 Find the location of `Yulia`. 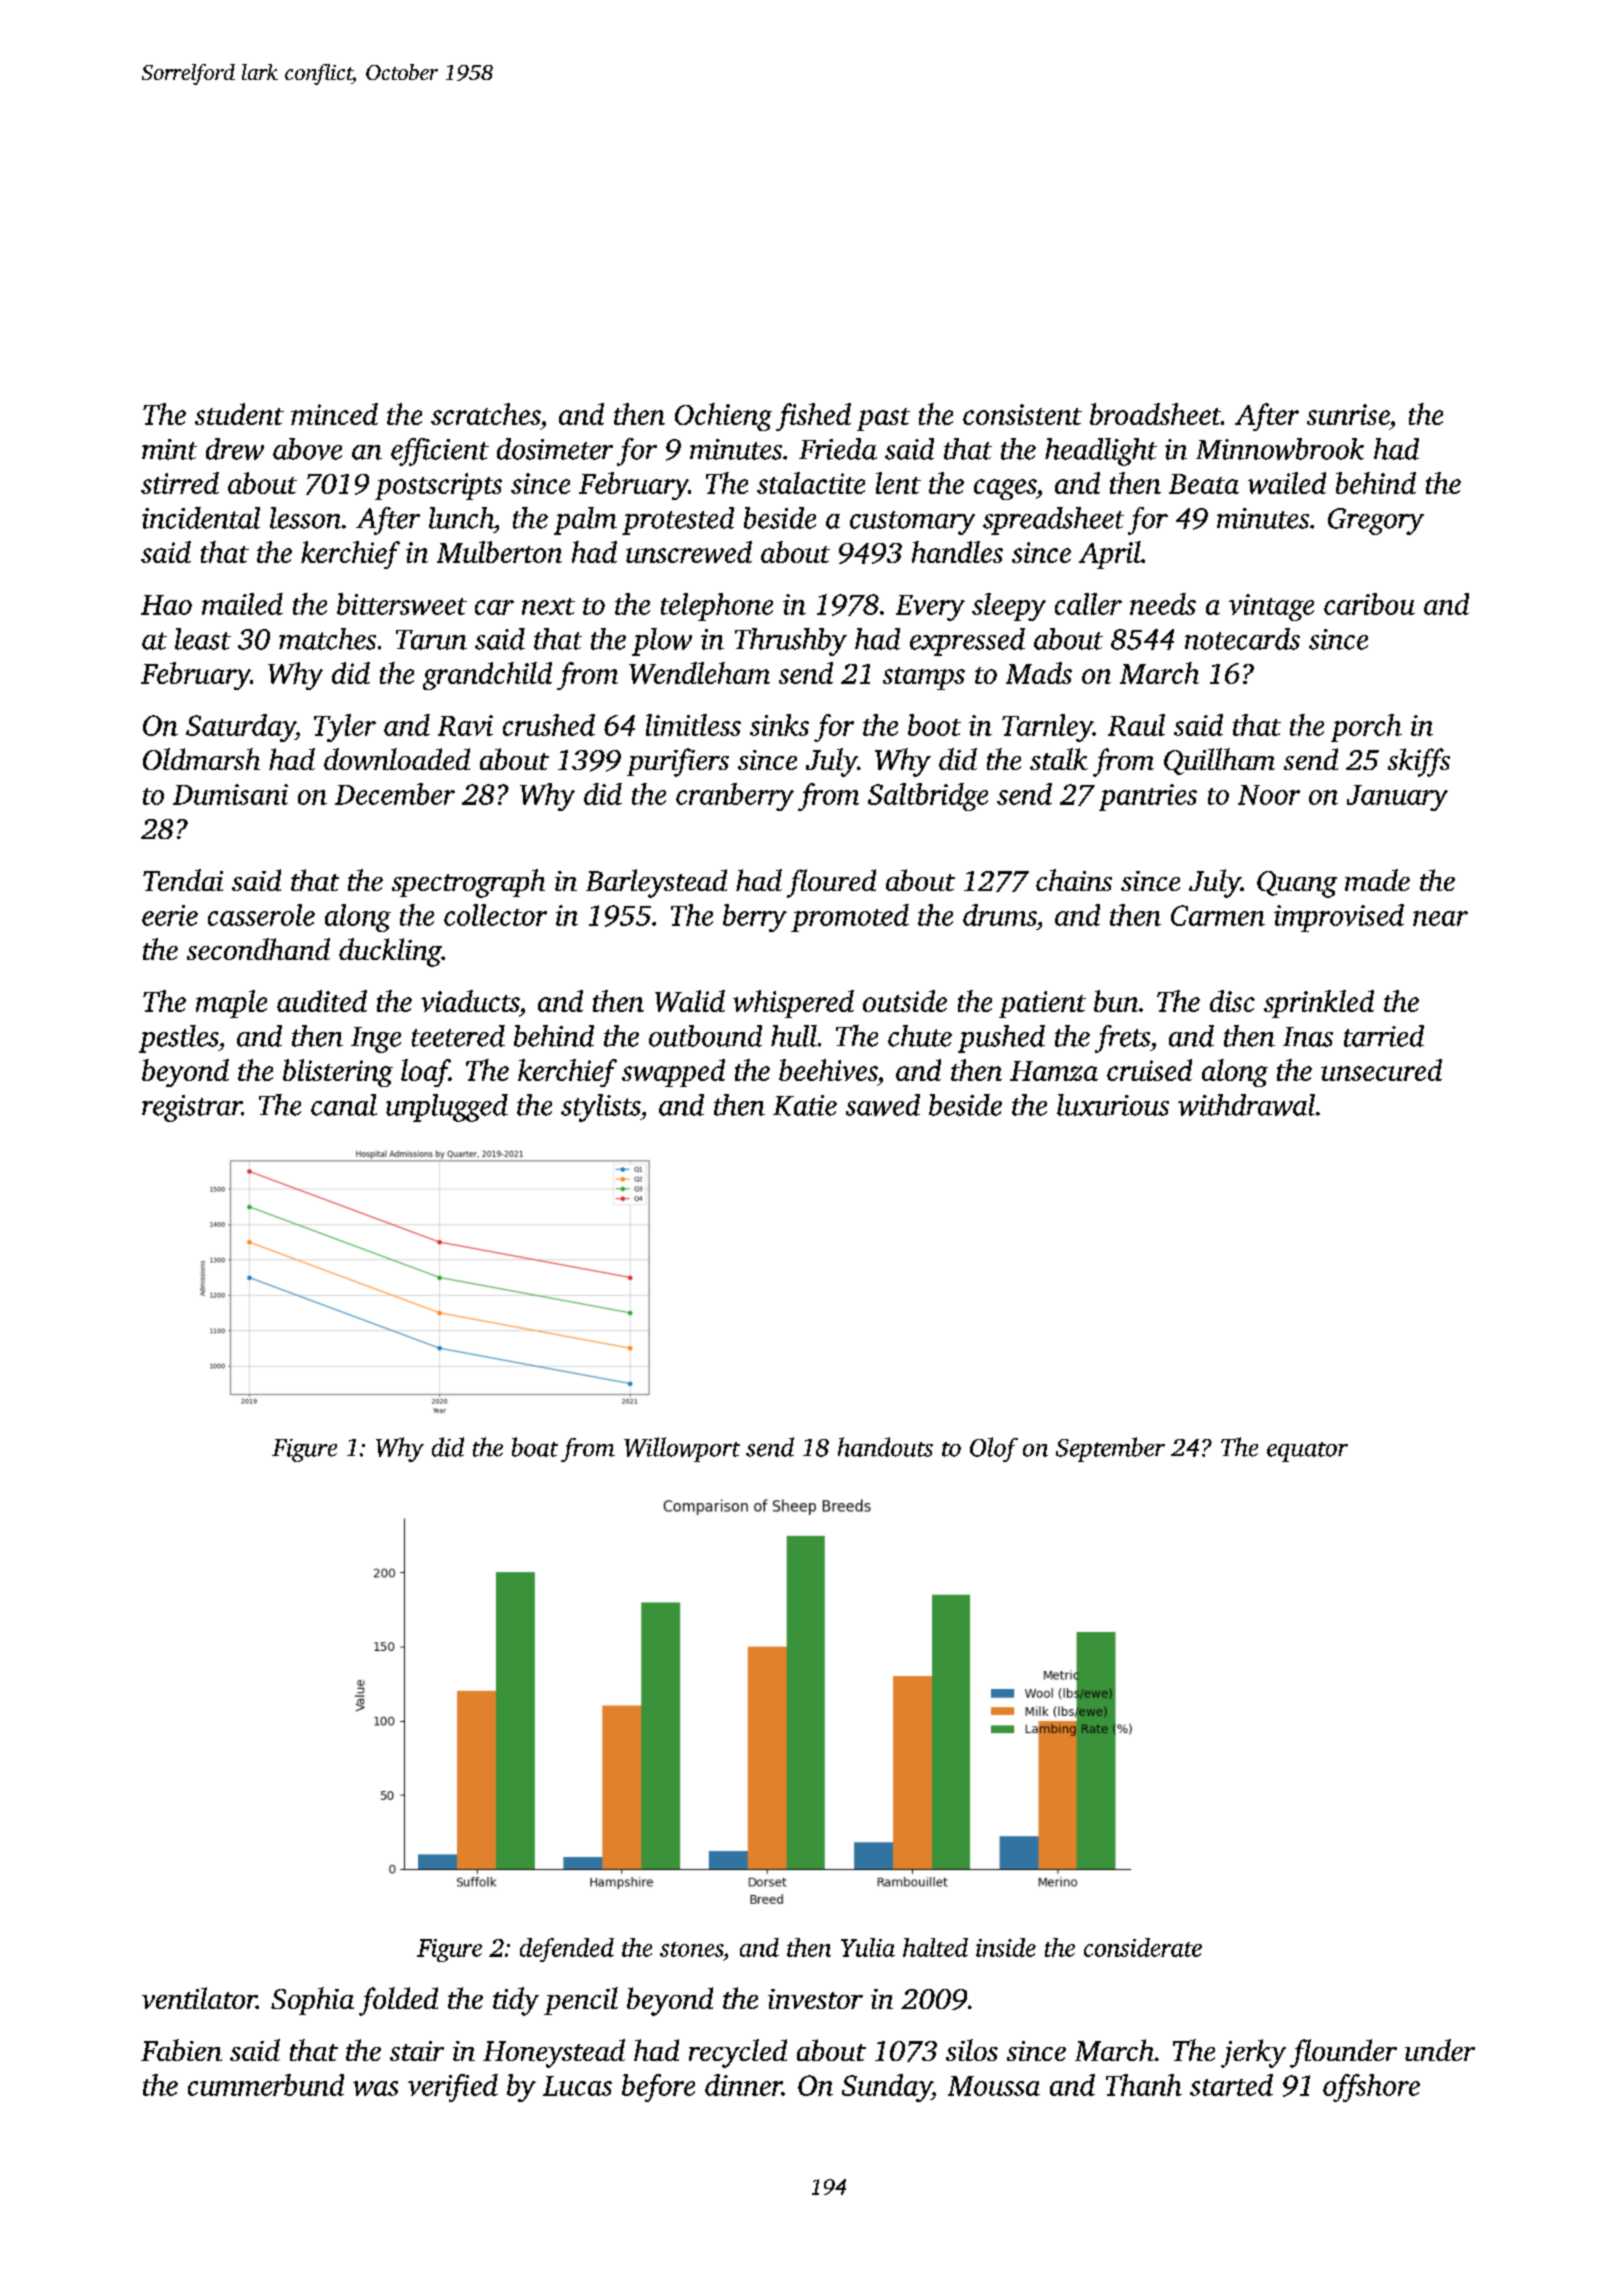

Yulia is located at coordinates (868, 1947).
